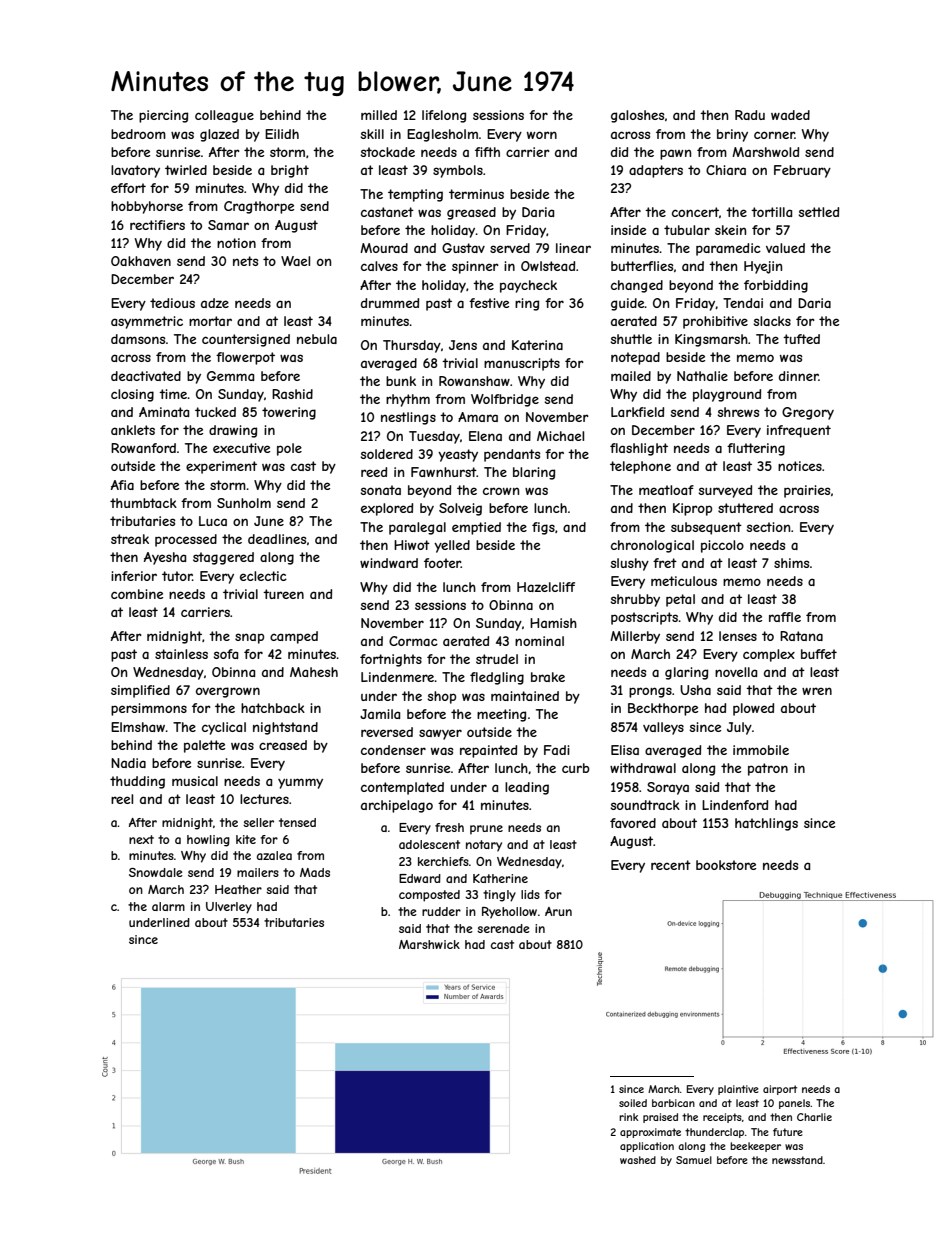  What do you see at coordinates (738, 1090) in the document?
I see `plaintive` at bounding box center [738, 1090].
